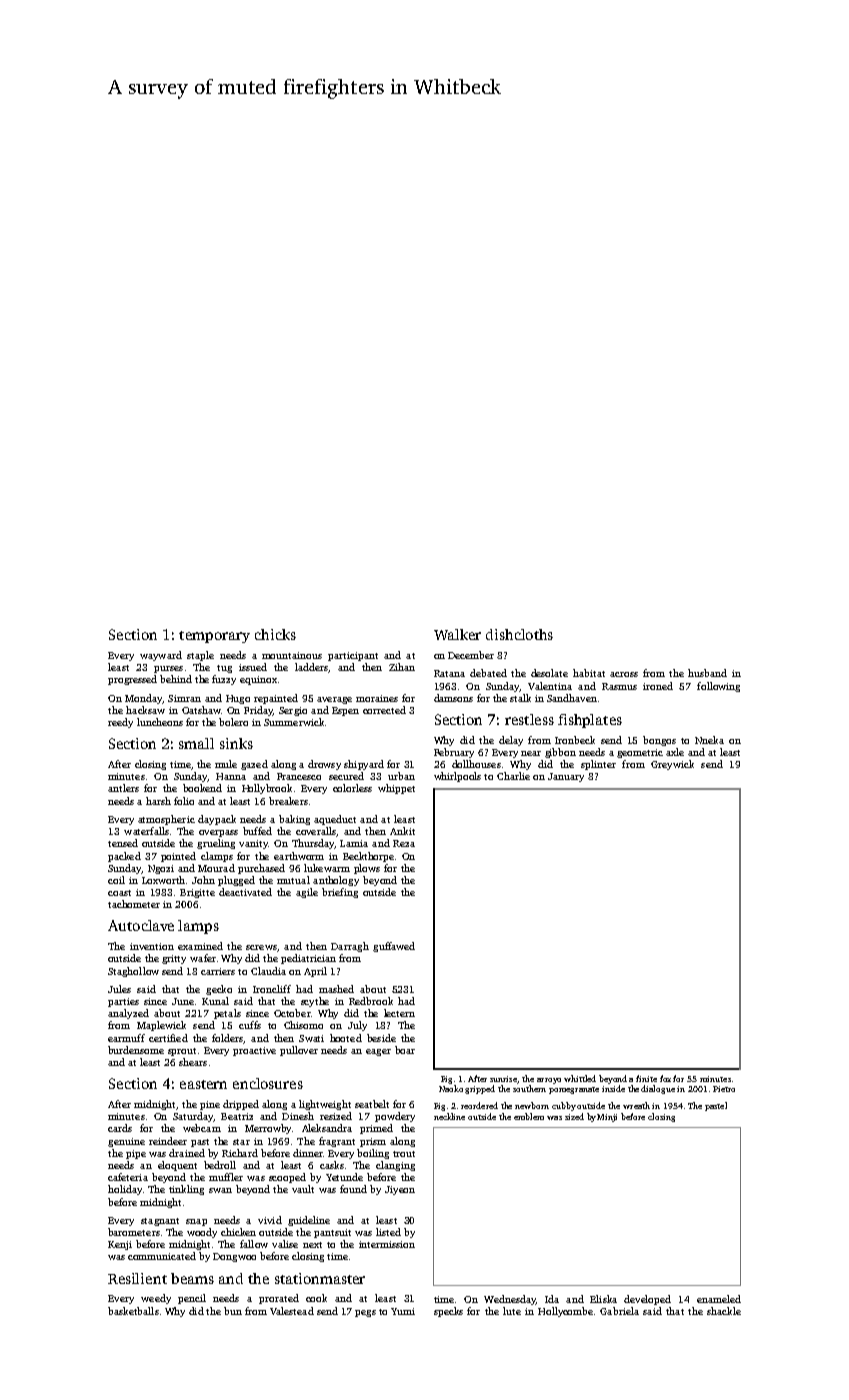 This screenshot has width=849, height=1400. I want to click on barometers, so click(134, 1232).
